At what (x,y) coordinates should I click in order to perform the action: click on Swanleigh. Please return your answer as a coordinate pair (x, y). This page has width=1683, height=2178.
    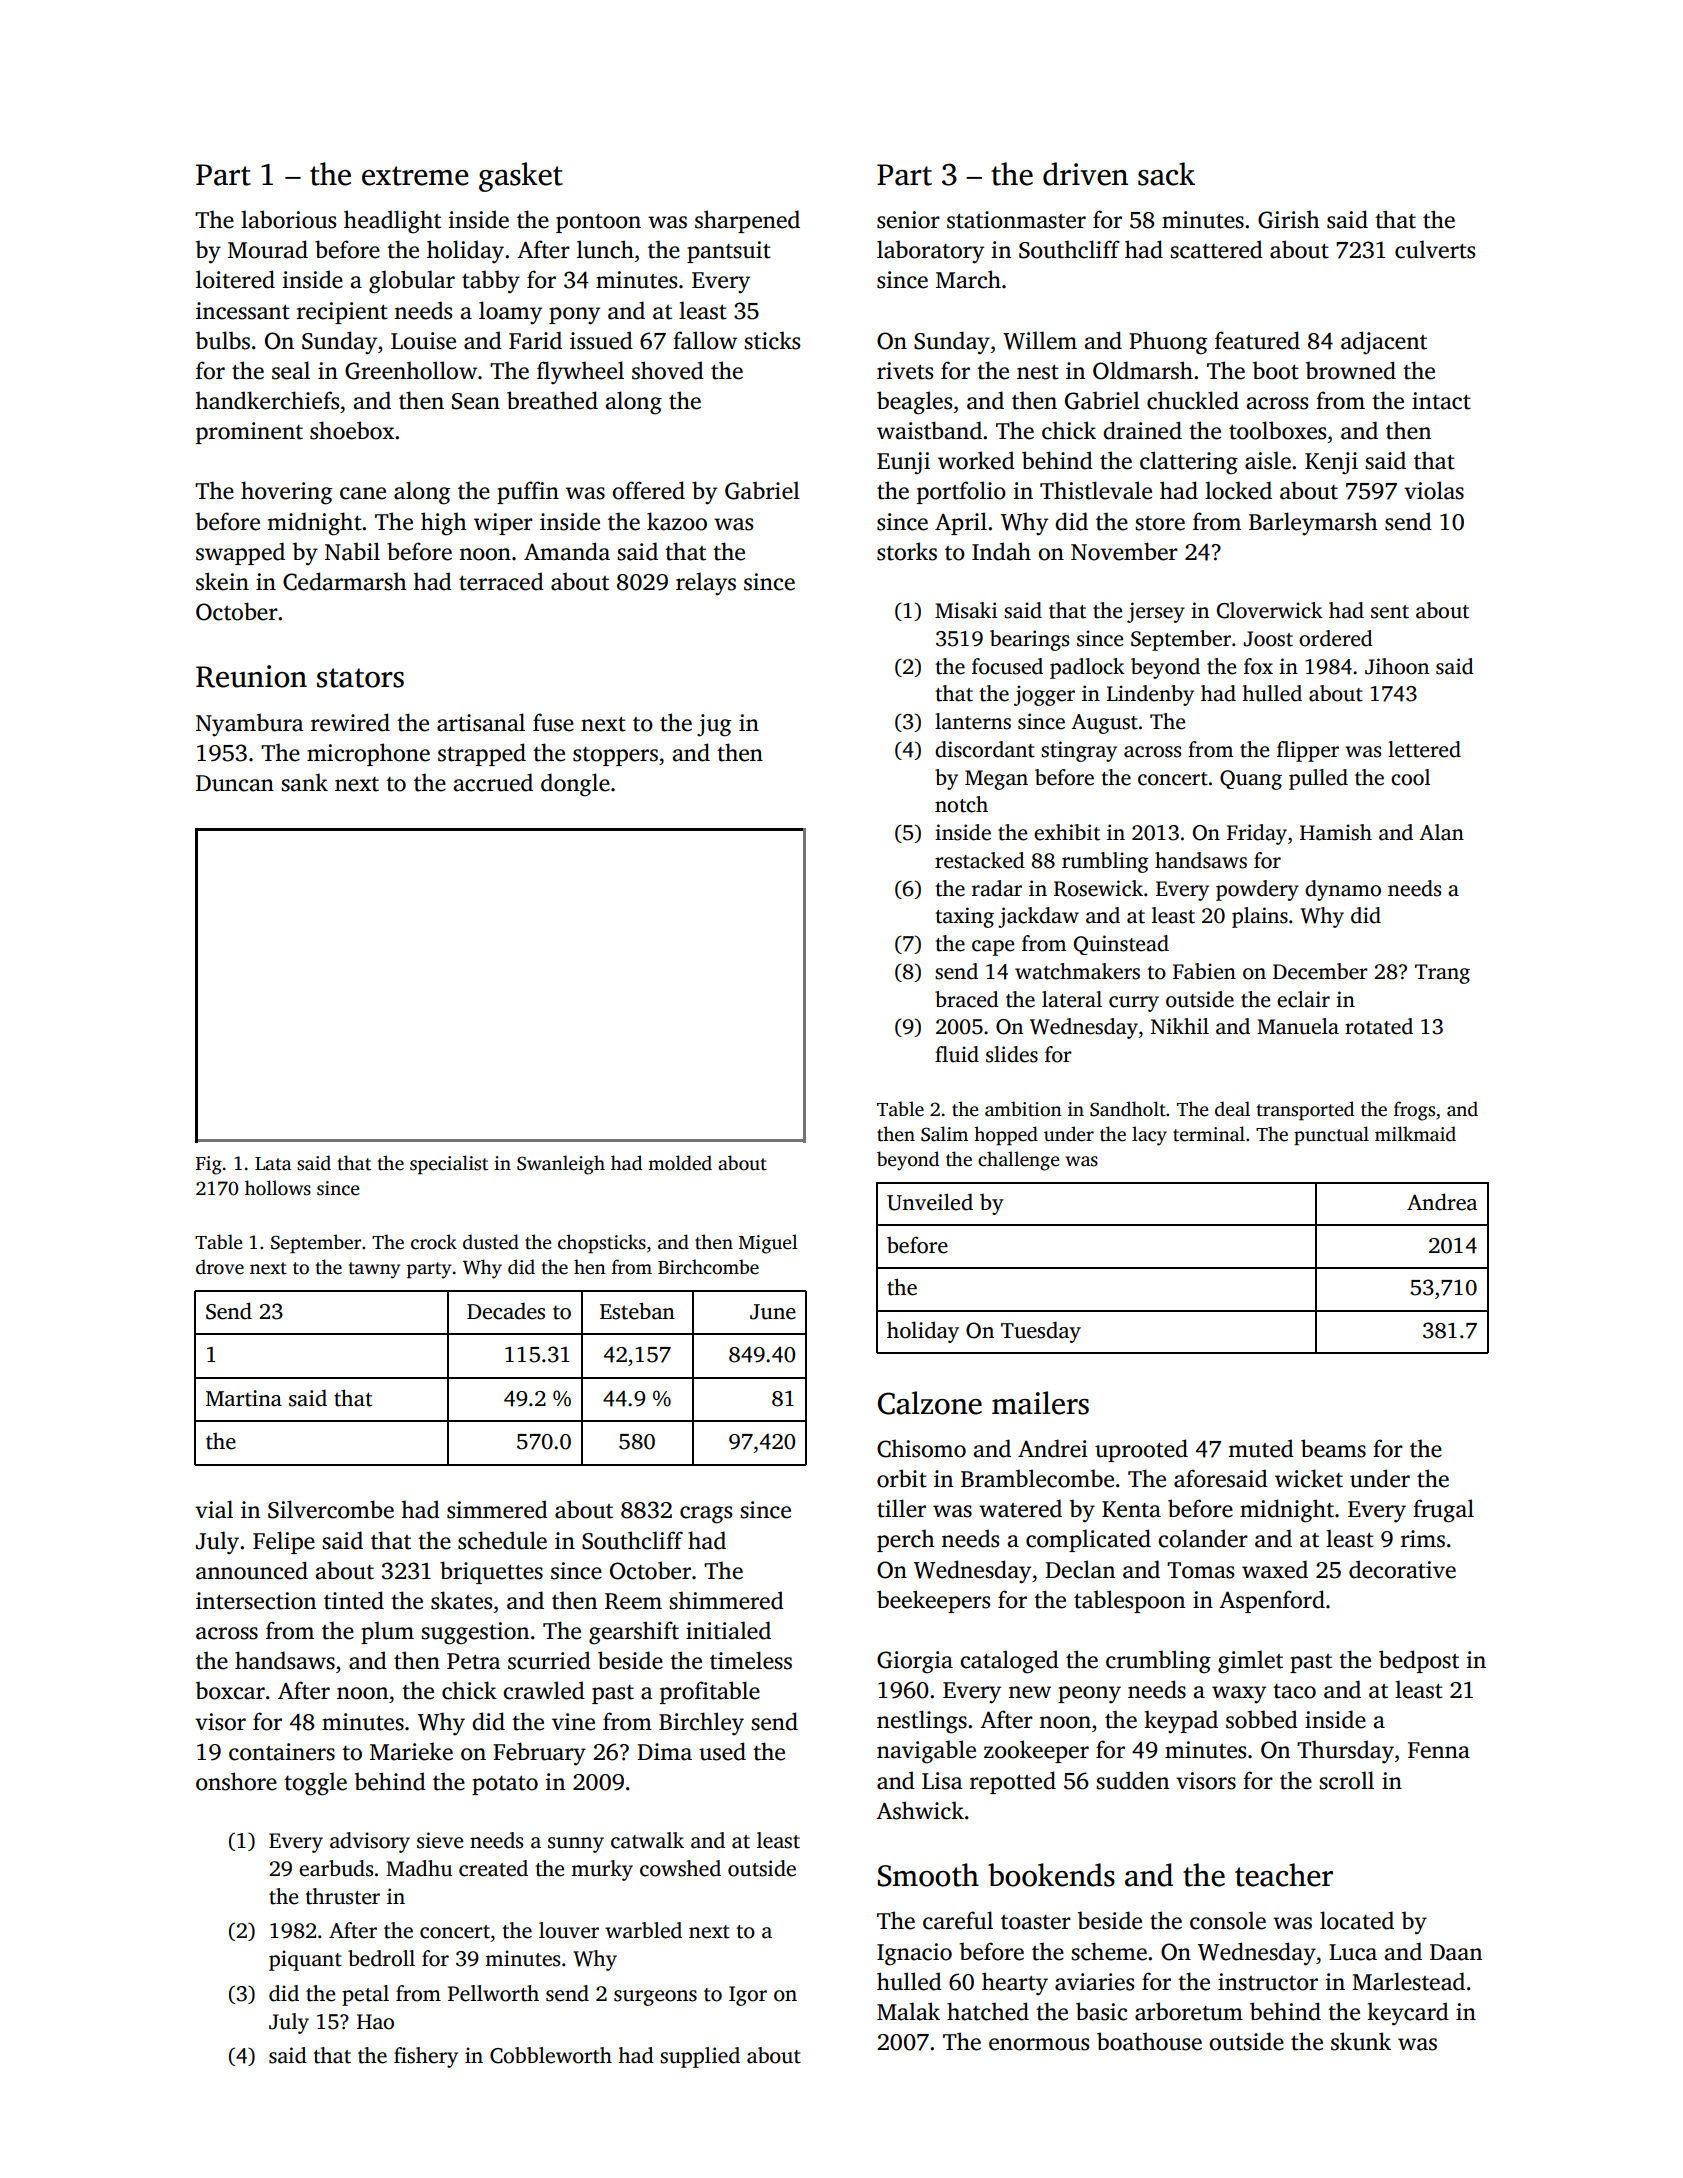
    Looking at the image, I should click on (561, 1165).
